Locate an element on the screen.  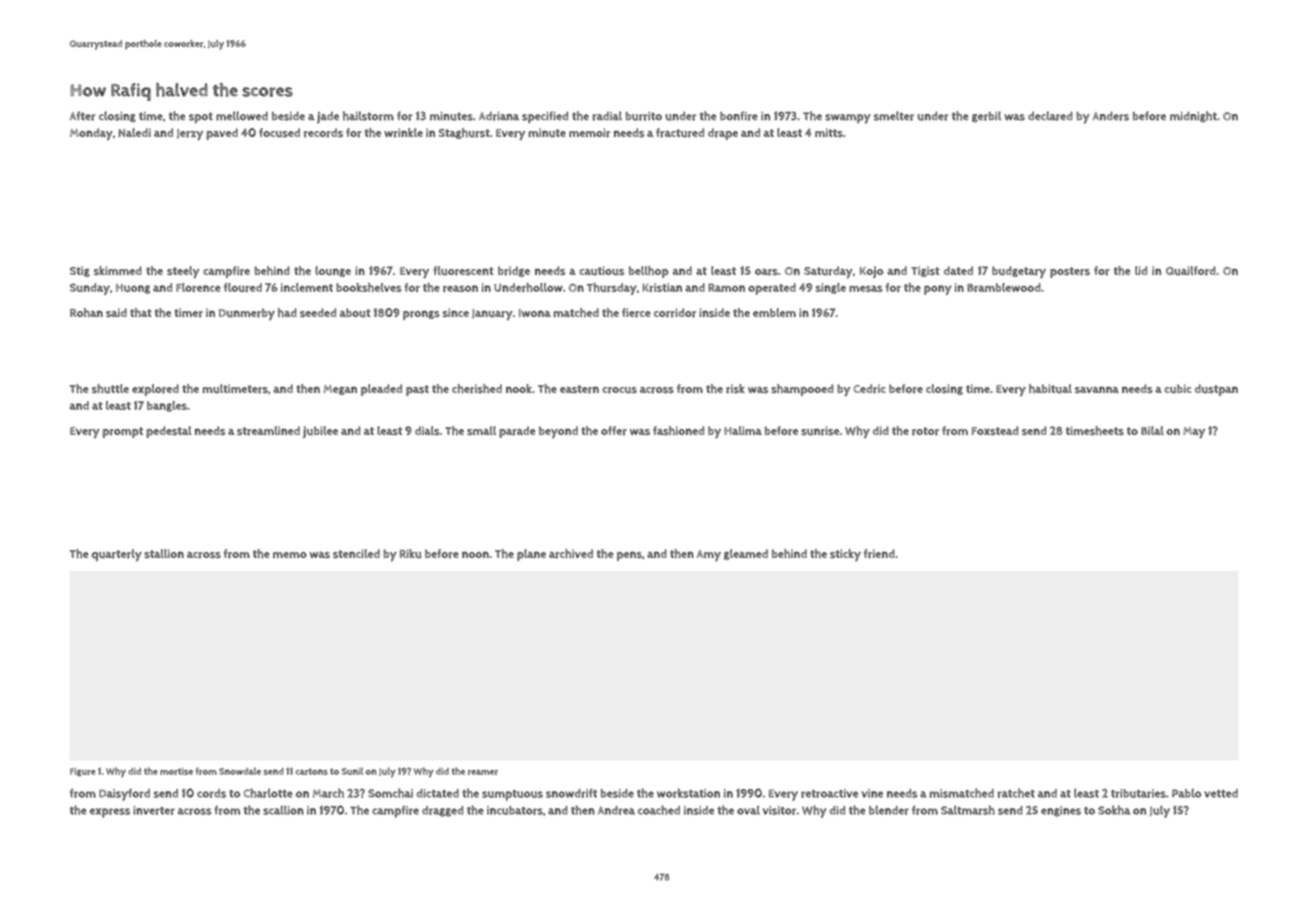
Anders is located at coordinates (1111, 116).
